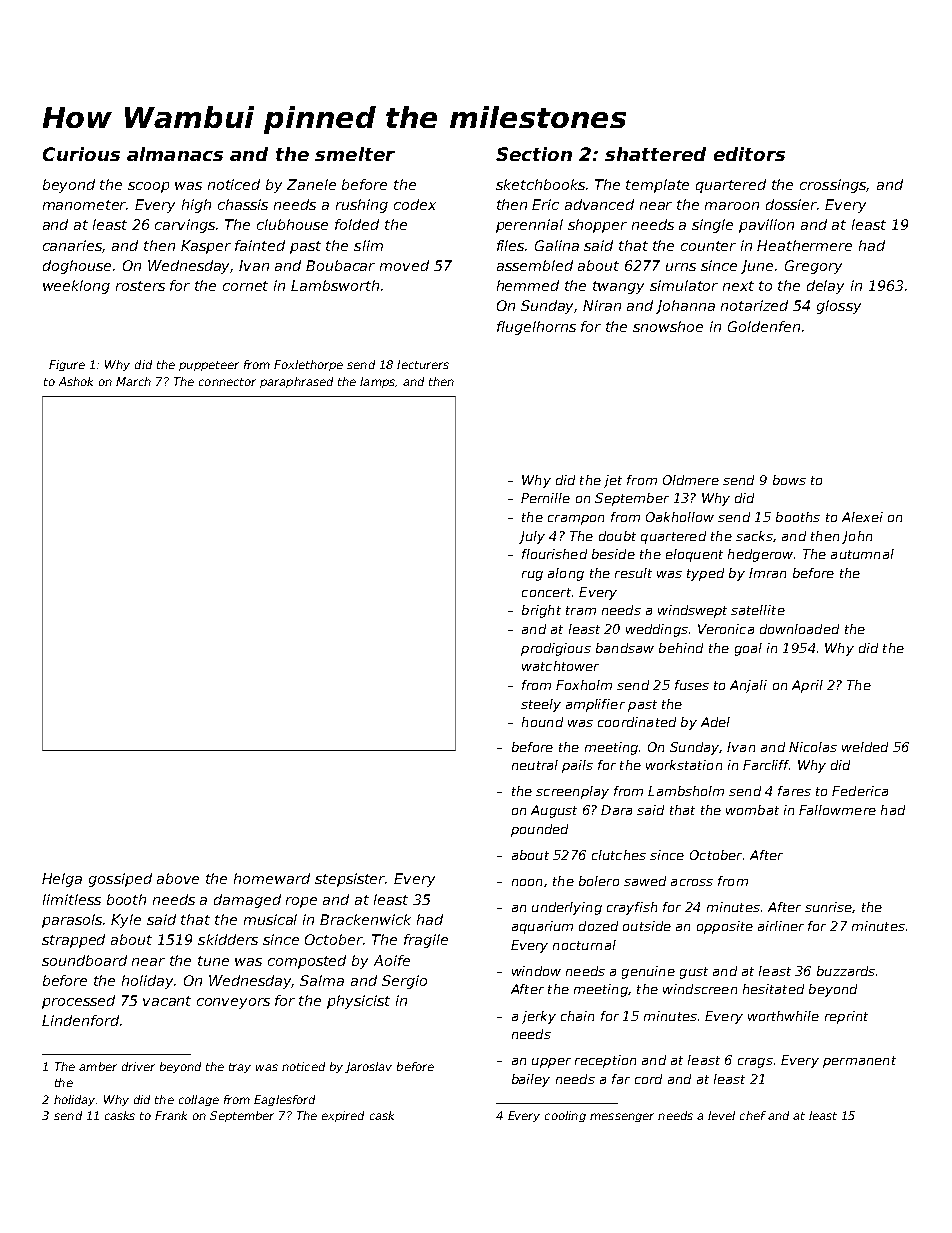 The image size is (952, 1233). I want to click on lamps, so click(377, 382).
